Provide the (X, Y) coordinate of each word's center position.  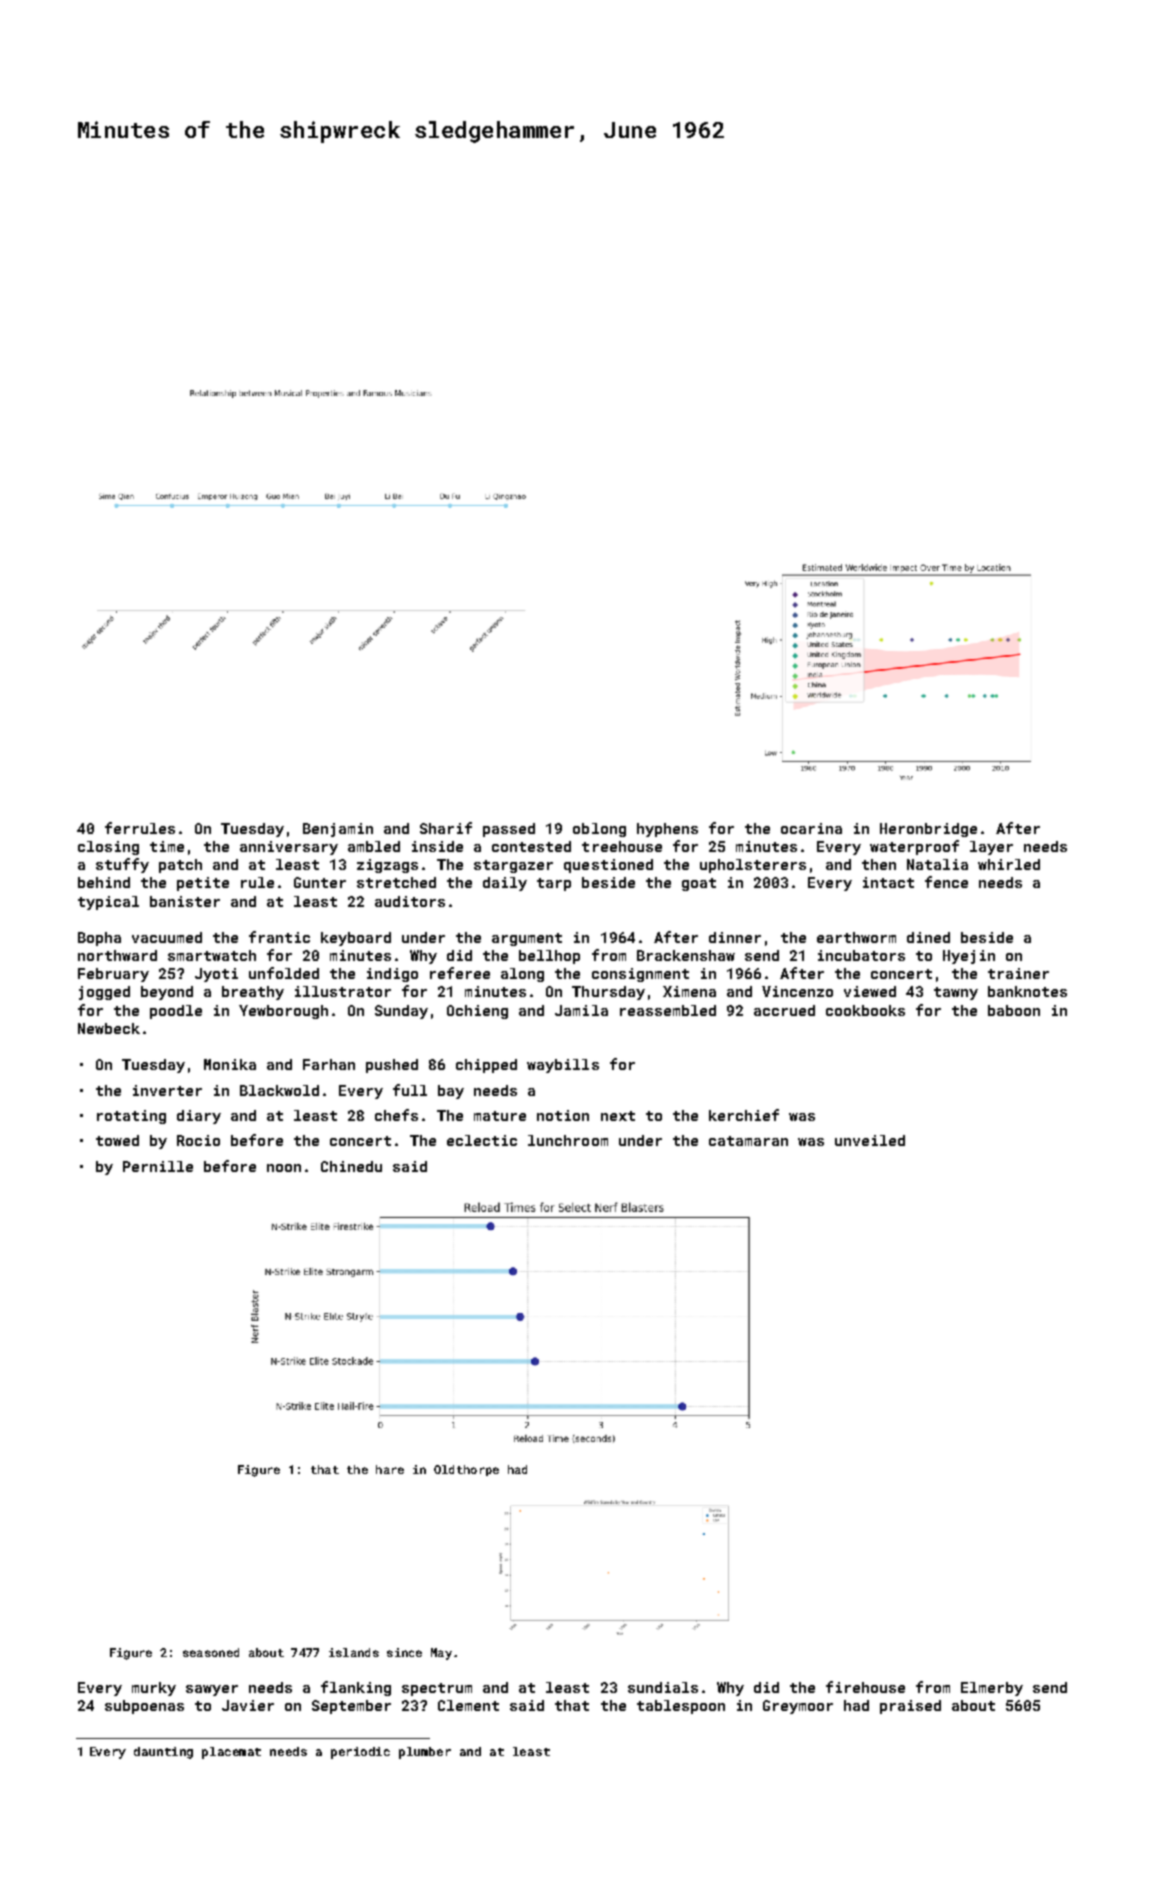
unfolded (284, 973)
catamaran (748, 1141)
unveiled (870, 1140)
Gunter (320, 882)
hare (390, 1469)
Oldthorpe (466, 1470)
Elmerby (992, 1689)
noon (284, 1168)
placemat (231, 1753)
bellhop (549, 957)
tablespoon (681, 1707)
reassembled (668, 1010)
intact (888, 882)
